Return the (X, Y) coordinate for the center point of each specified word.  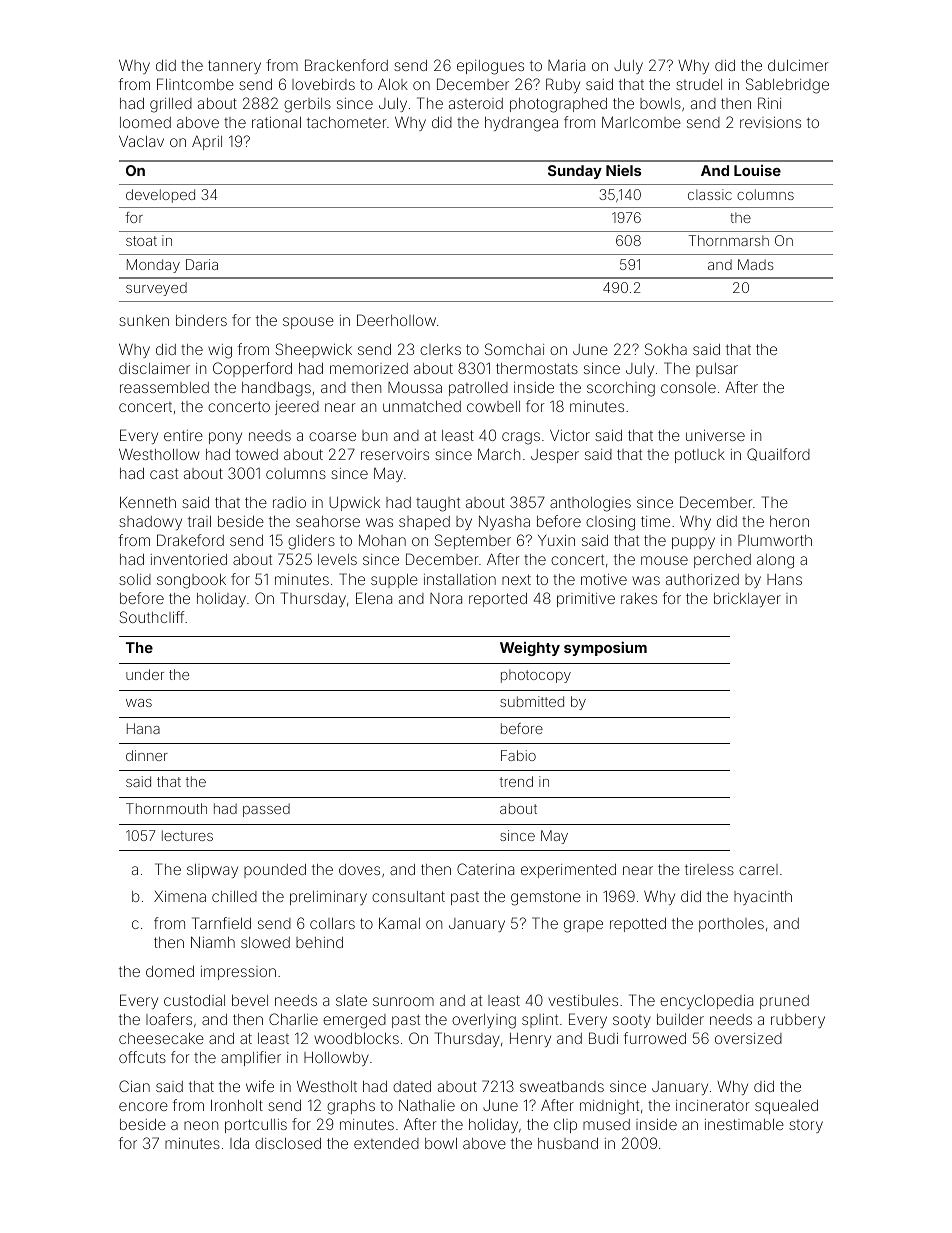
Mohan (382, 540)
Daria (202, 264)
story (806, 1126)
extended (386, 1143)
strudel (699, 84)
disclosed (288, 1143)
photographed (558, 105)
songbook (191, 581)
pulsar (717, 370)
